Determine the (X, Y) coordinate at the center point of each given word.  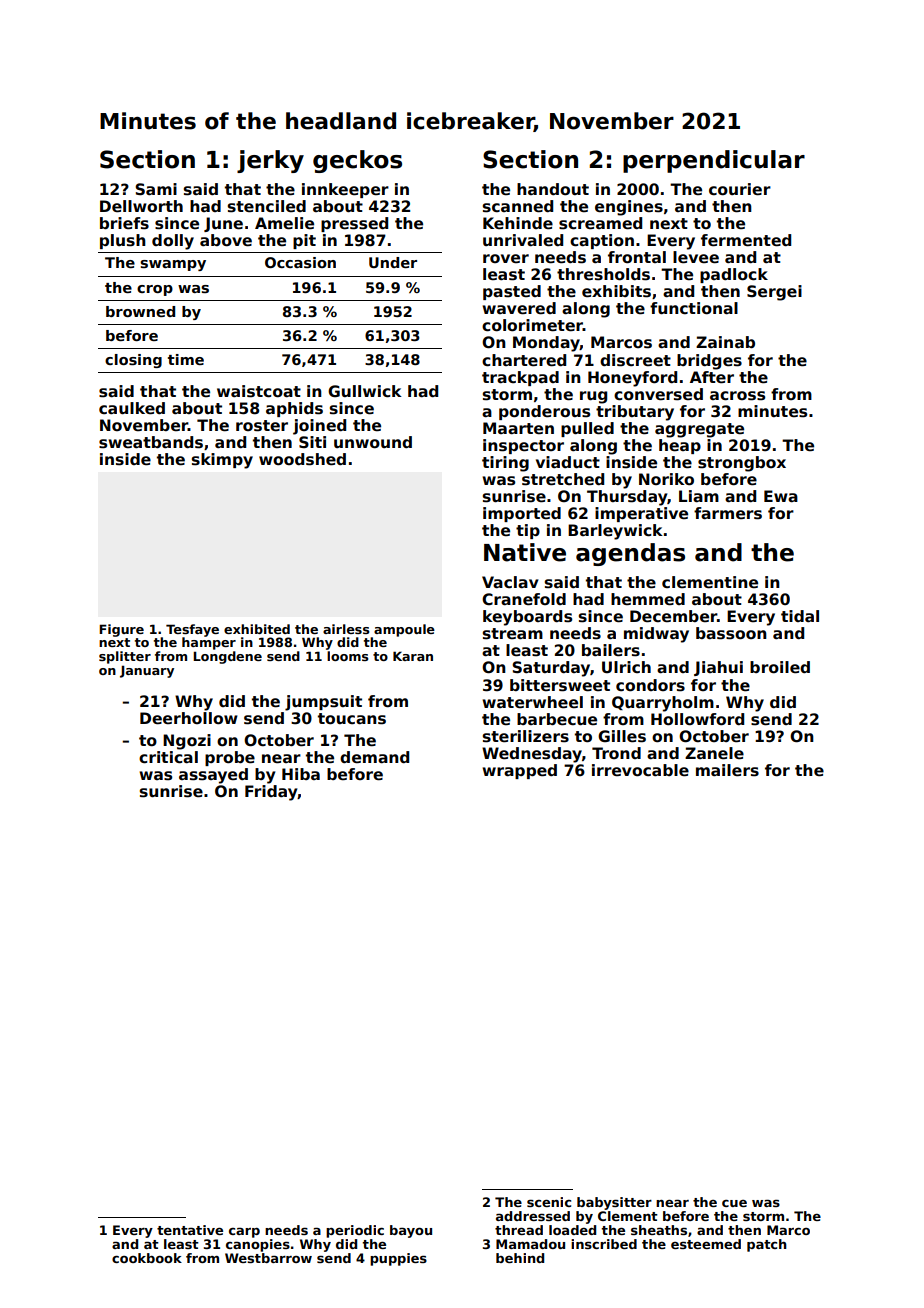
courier (740, 189)
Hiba (301, 774)
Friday (271, 793)
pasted (512, 292)
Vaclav (510, 582)
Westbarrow (268, 1258)
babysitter (614, 1203)
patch (767, 1245)
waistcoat (259, 391)
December (673, 616)
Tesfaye (192, 630)
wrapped (519, 771)
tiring (505, 464)
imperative (641, 514)
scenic (549, 1202)
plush (123, 241)
